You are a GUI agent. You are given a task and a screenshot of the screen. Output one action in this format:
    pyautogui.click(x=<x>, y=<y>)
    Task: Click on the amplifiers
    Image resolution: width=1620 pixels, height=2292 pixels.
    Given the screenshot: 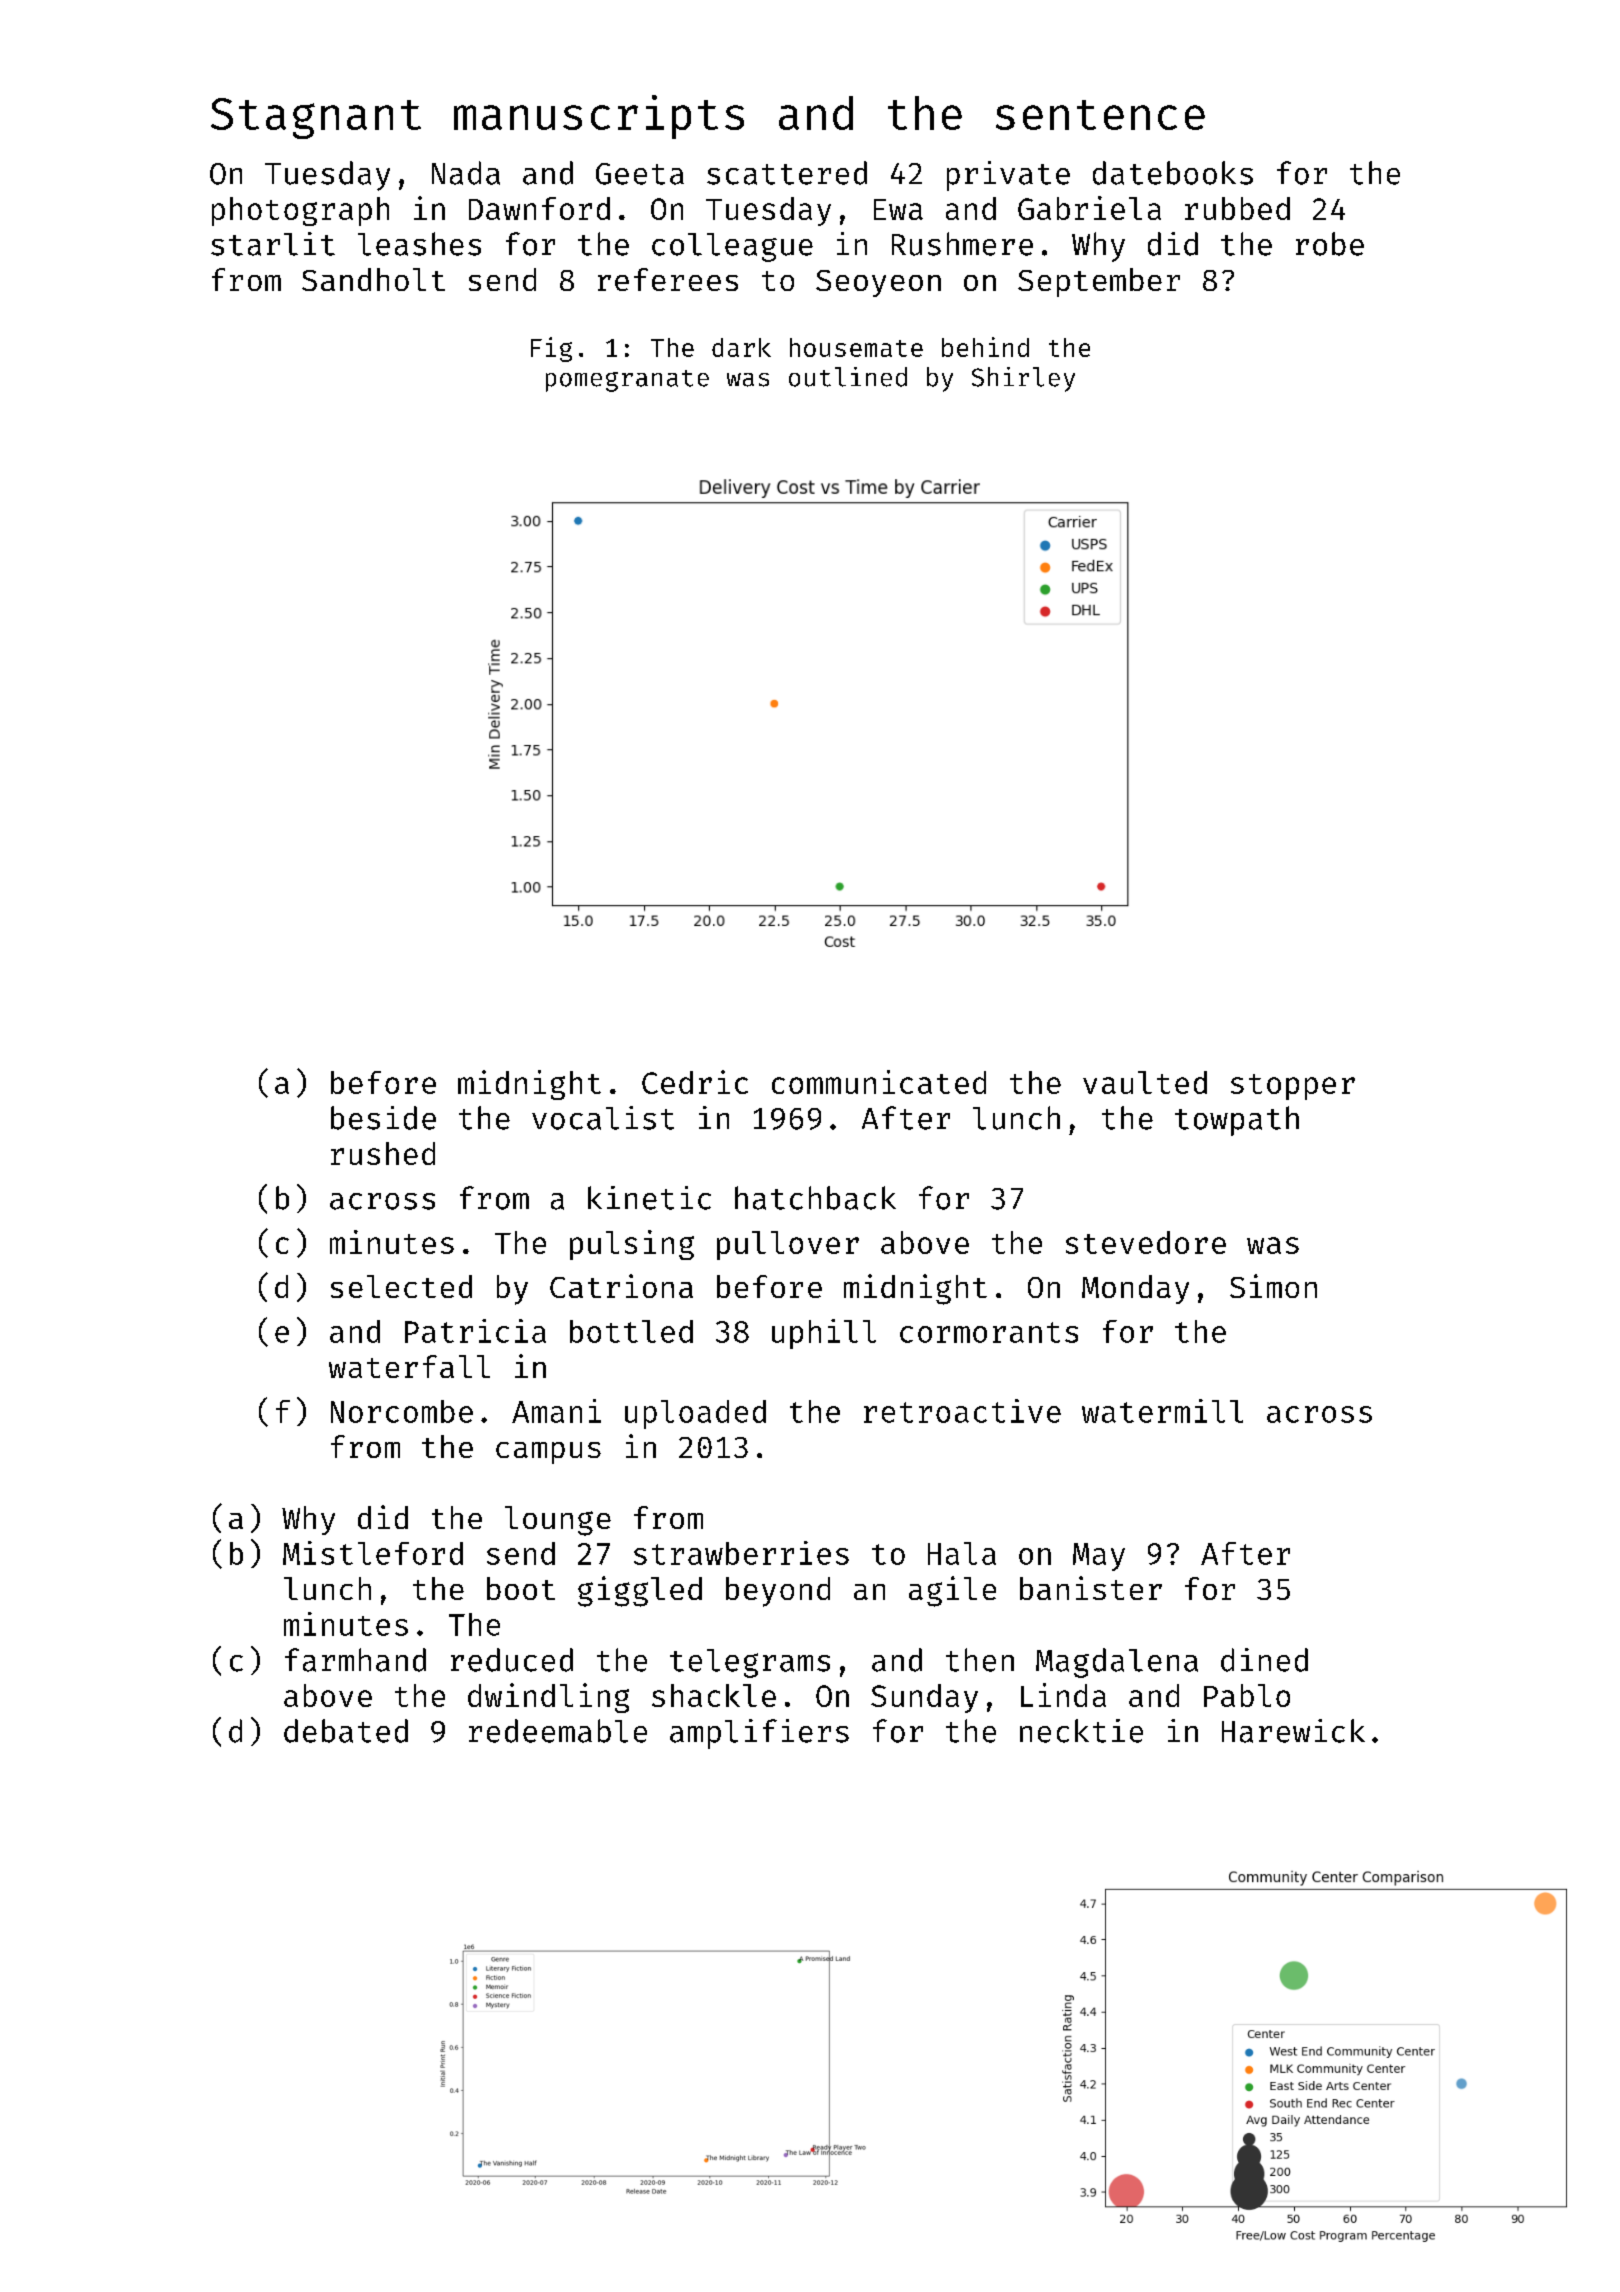 What is the action you would take?
    pyautogui.click(x=759, y=1734)
